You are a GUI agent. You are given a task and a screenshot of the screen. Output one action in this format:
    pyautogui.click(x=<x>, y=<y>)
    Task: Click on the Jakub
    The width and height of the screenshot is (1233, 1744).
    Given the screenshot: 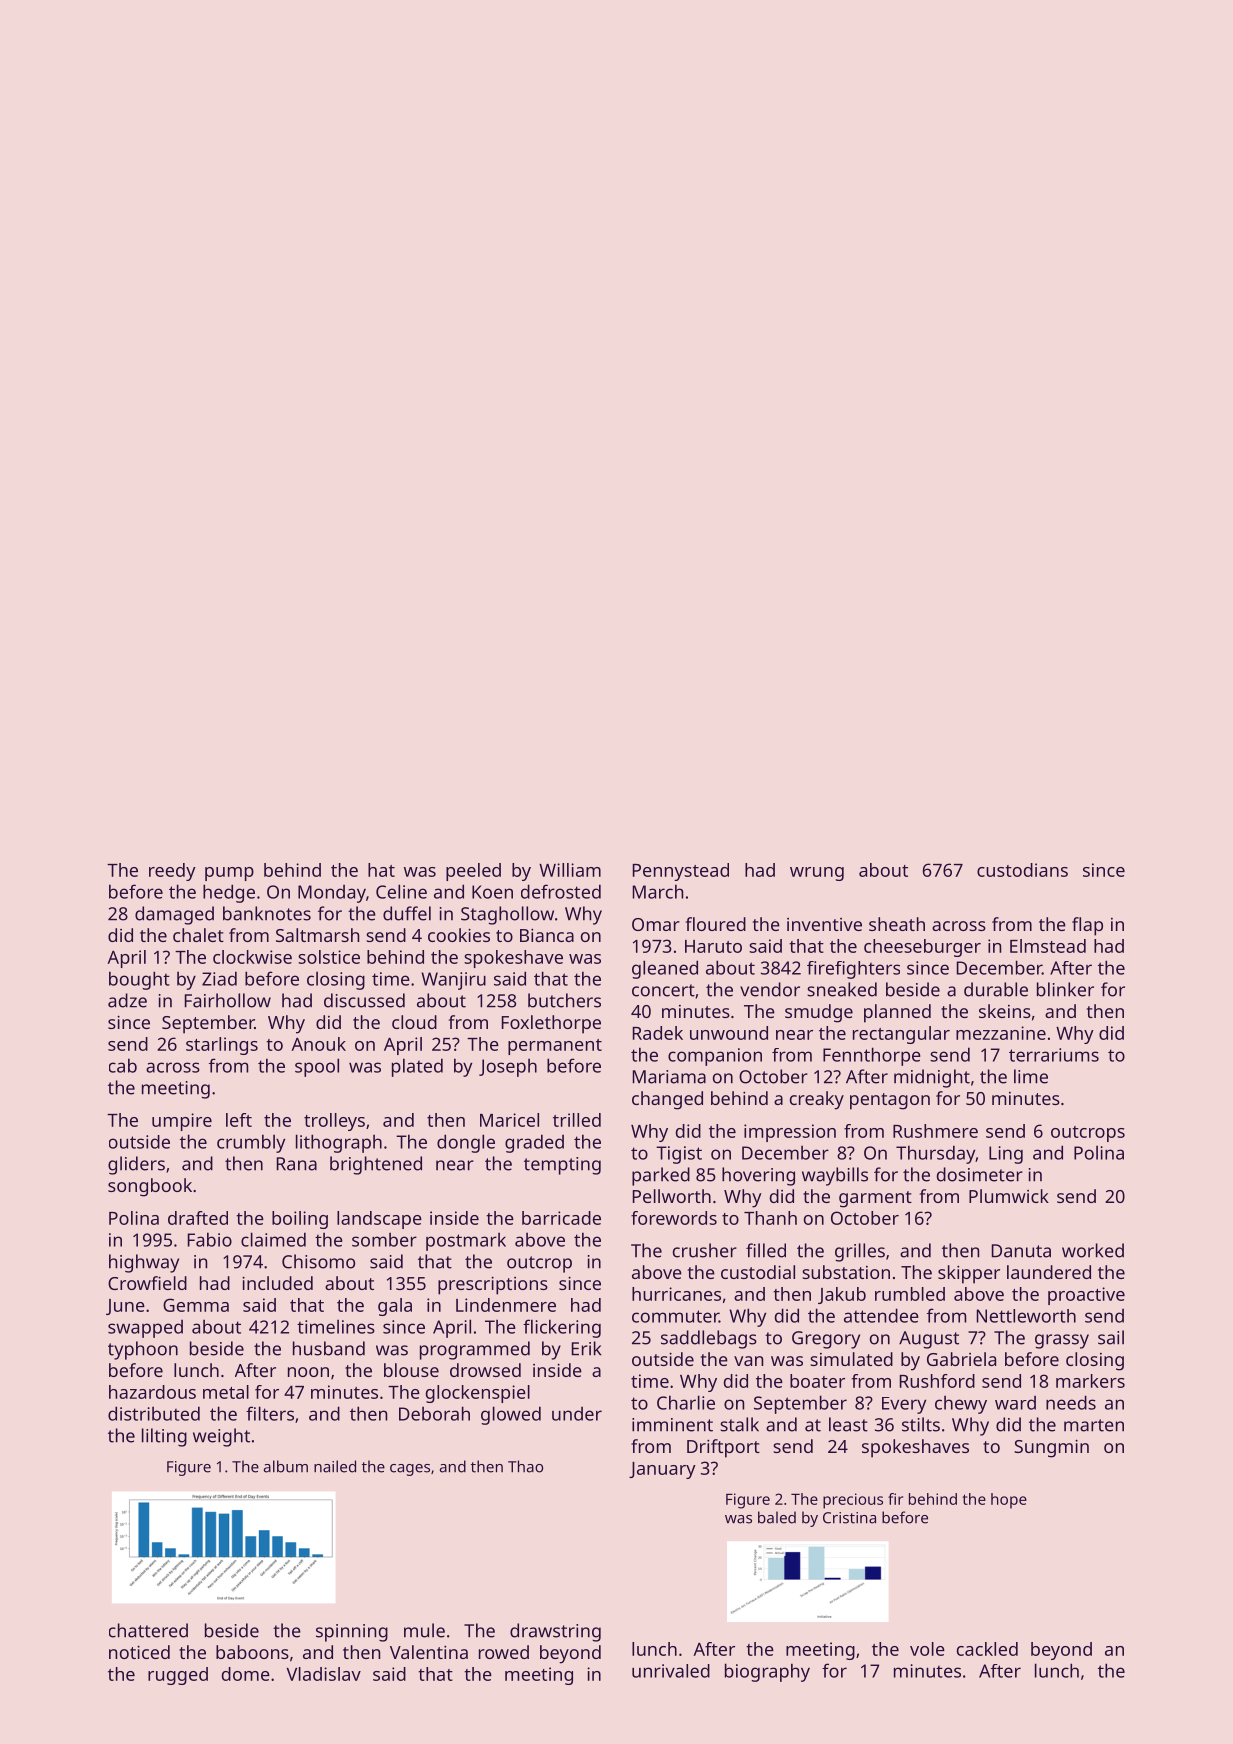 What is the action you would take?
    pyautogui.click(x=842, y=1295)
